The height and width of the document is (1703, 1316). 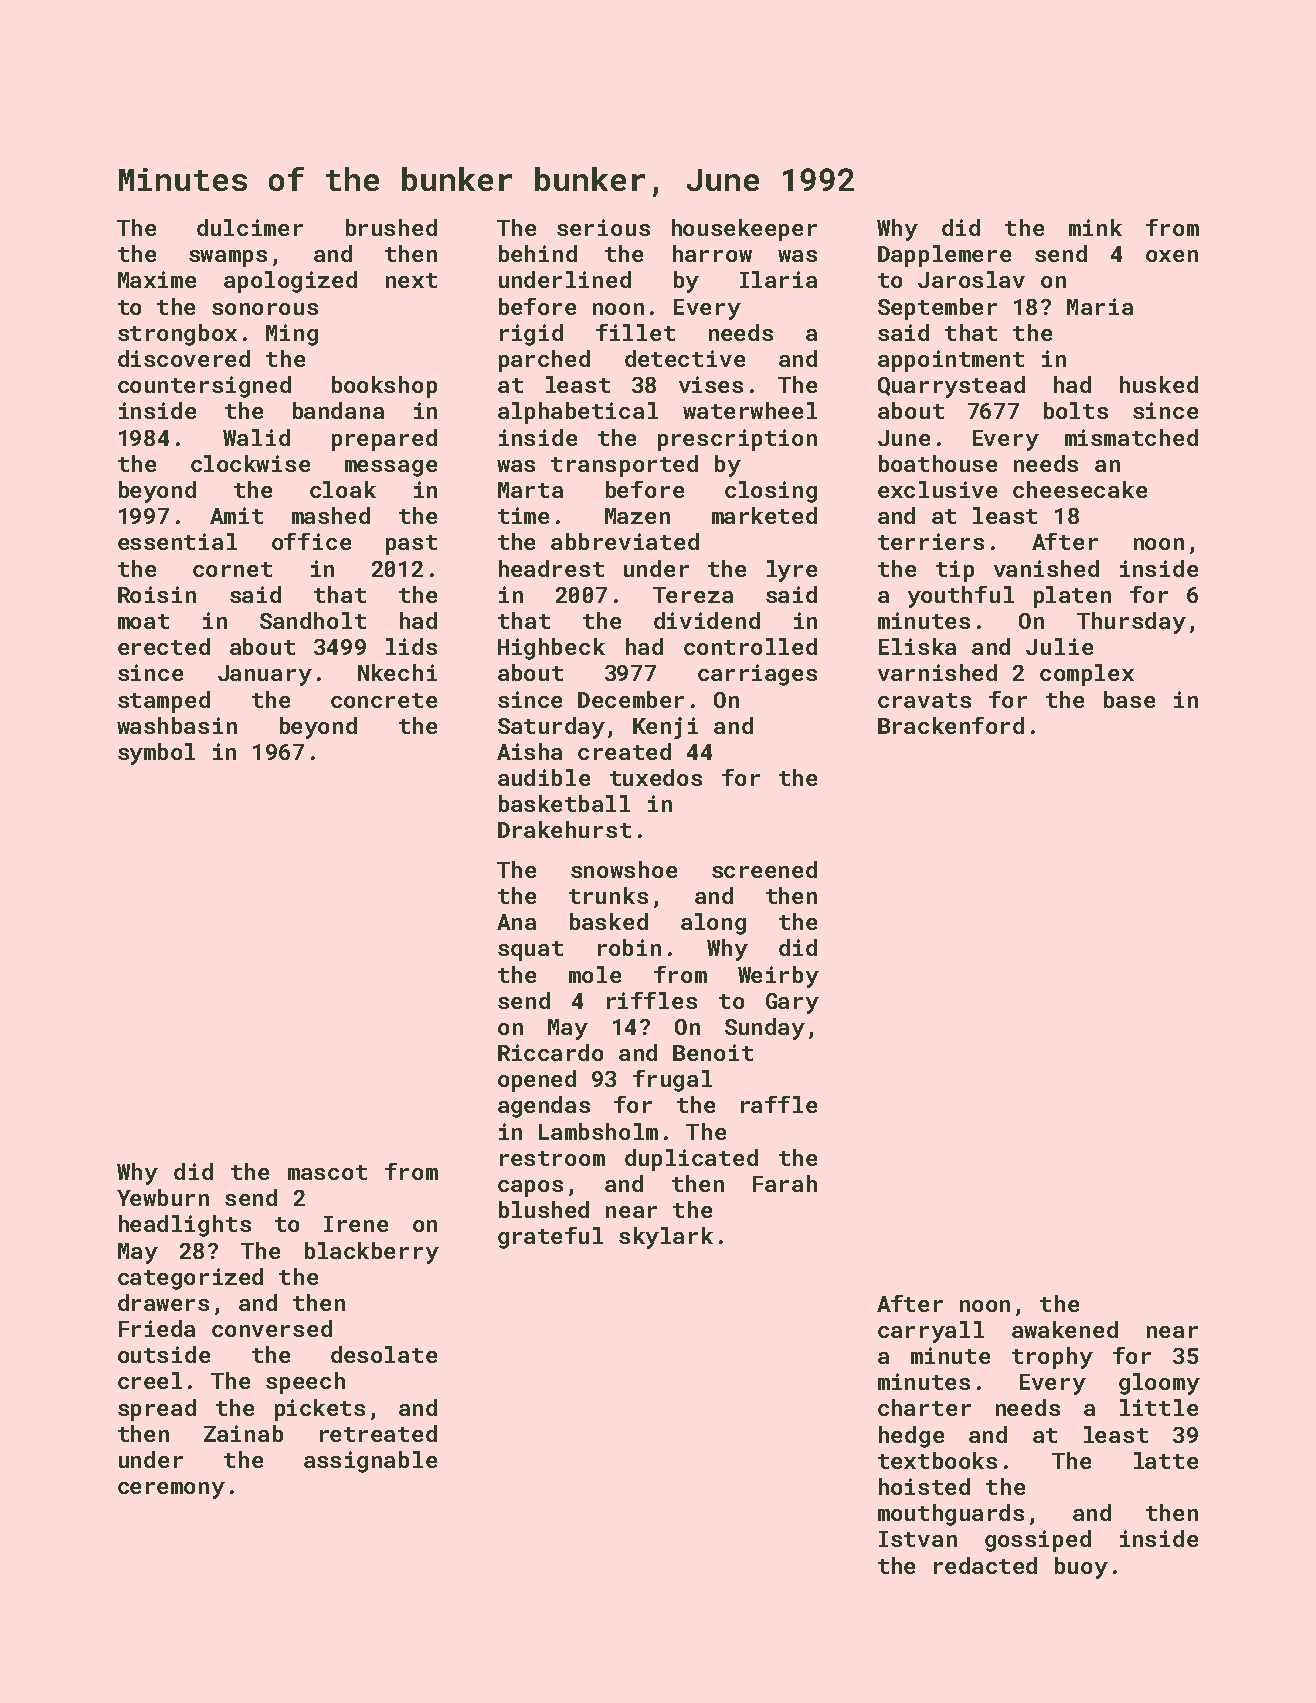 I want to click on screened, so click(x=764, y=869).
